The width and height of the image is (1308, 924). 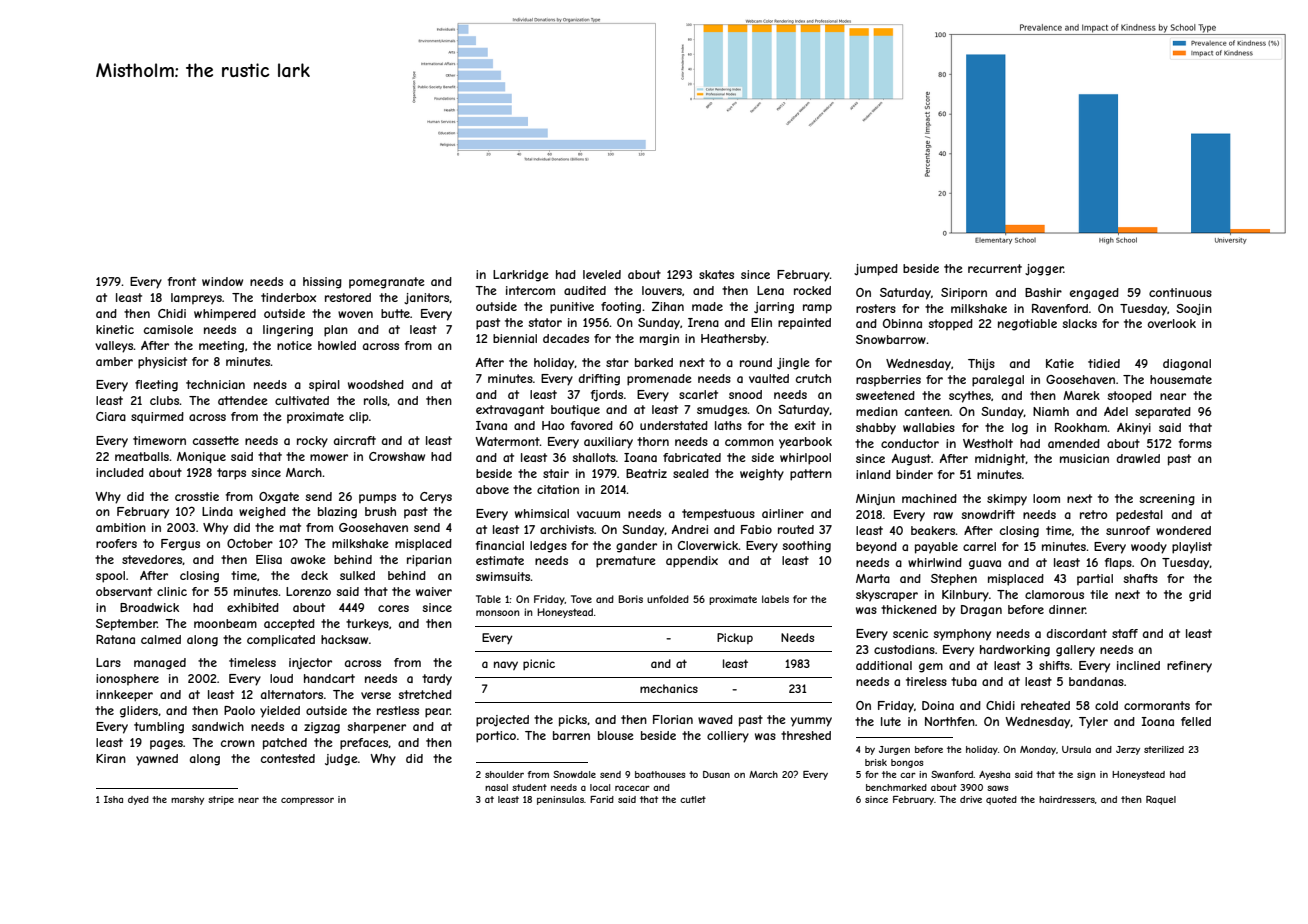 I want to click on forms, so click(x=1195, y=443).
